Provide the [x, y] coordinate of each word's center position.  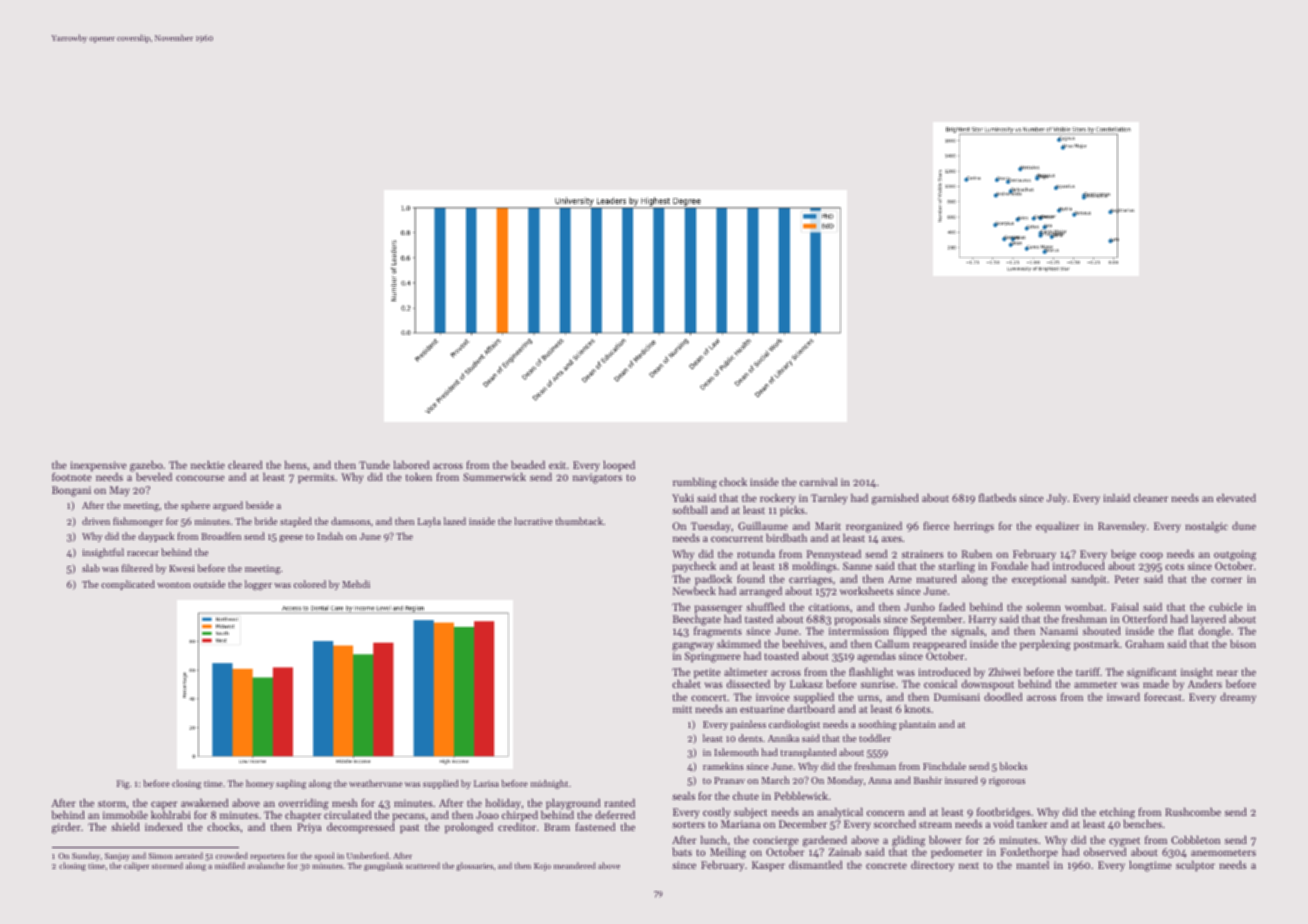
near [1227, 673]
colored [310, 584]
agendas [876, 657]
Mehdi [356, 584]
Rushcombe [1193, 812]
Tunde [374, 465]
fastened [595, 827]
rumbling [695, 483]
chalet [686, 684]
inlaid [1116, 498]
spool [324, 856]
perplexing [1045, 645]
